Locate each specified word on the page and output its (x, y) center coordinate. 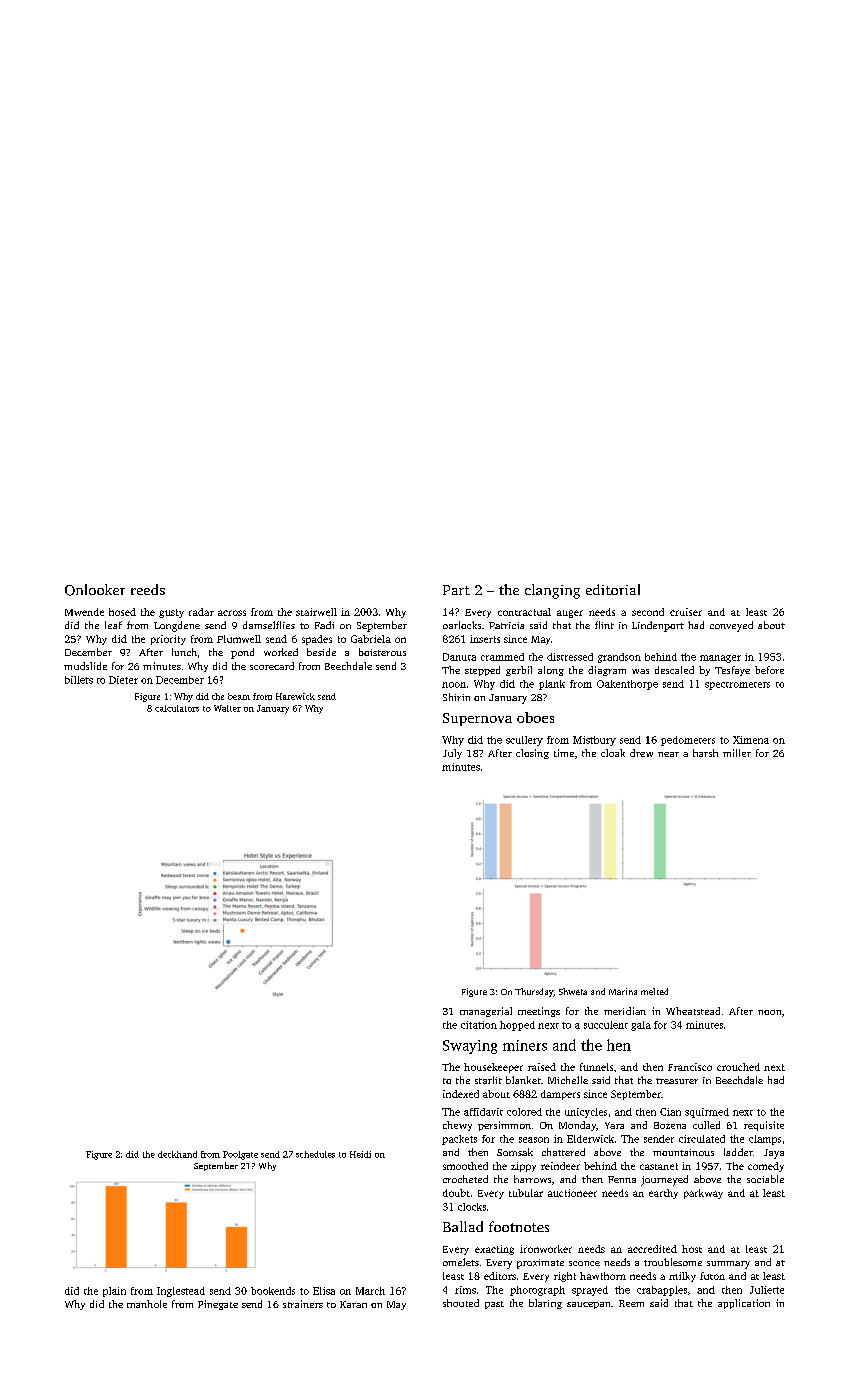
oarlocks (462, 625)
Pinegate (218, 1305)
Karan (353, 1304)
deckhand (177, 1154)
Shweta (573, 991)
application (744, 1304)
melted (654, 991)
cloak (613, 753)
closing (532, 754)
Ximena (751, 740)
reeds (148, 589)
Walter (227, 708)
